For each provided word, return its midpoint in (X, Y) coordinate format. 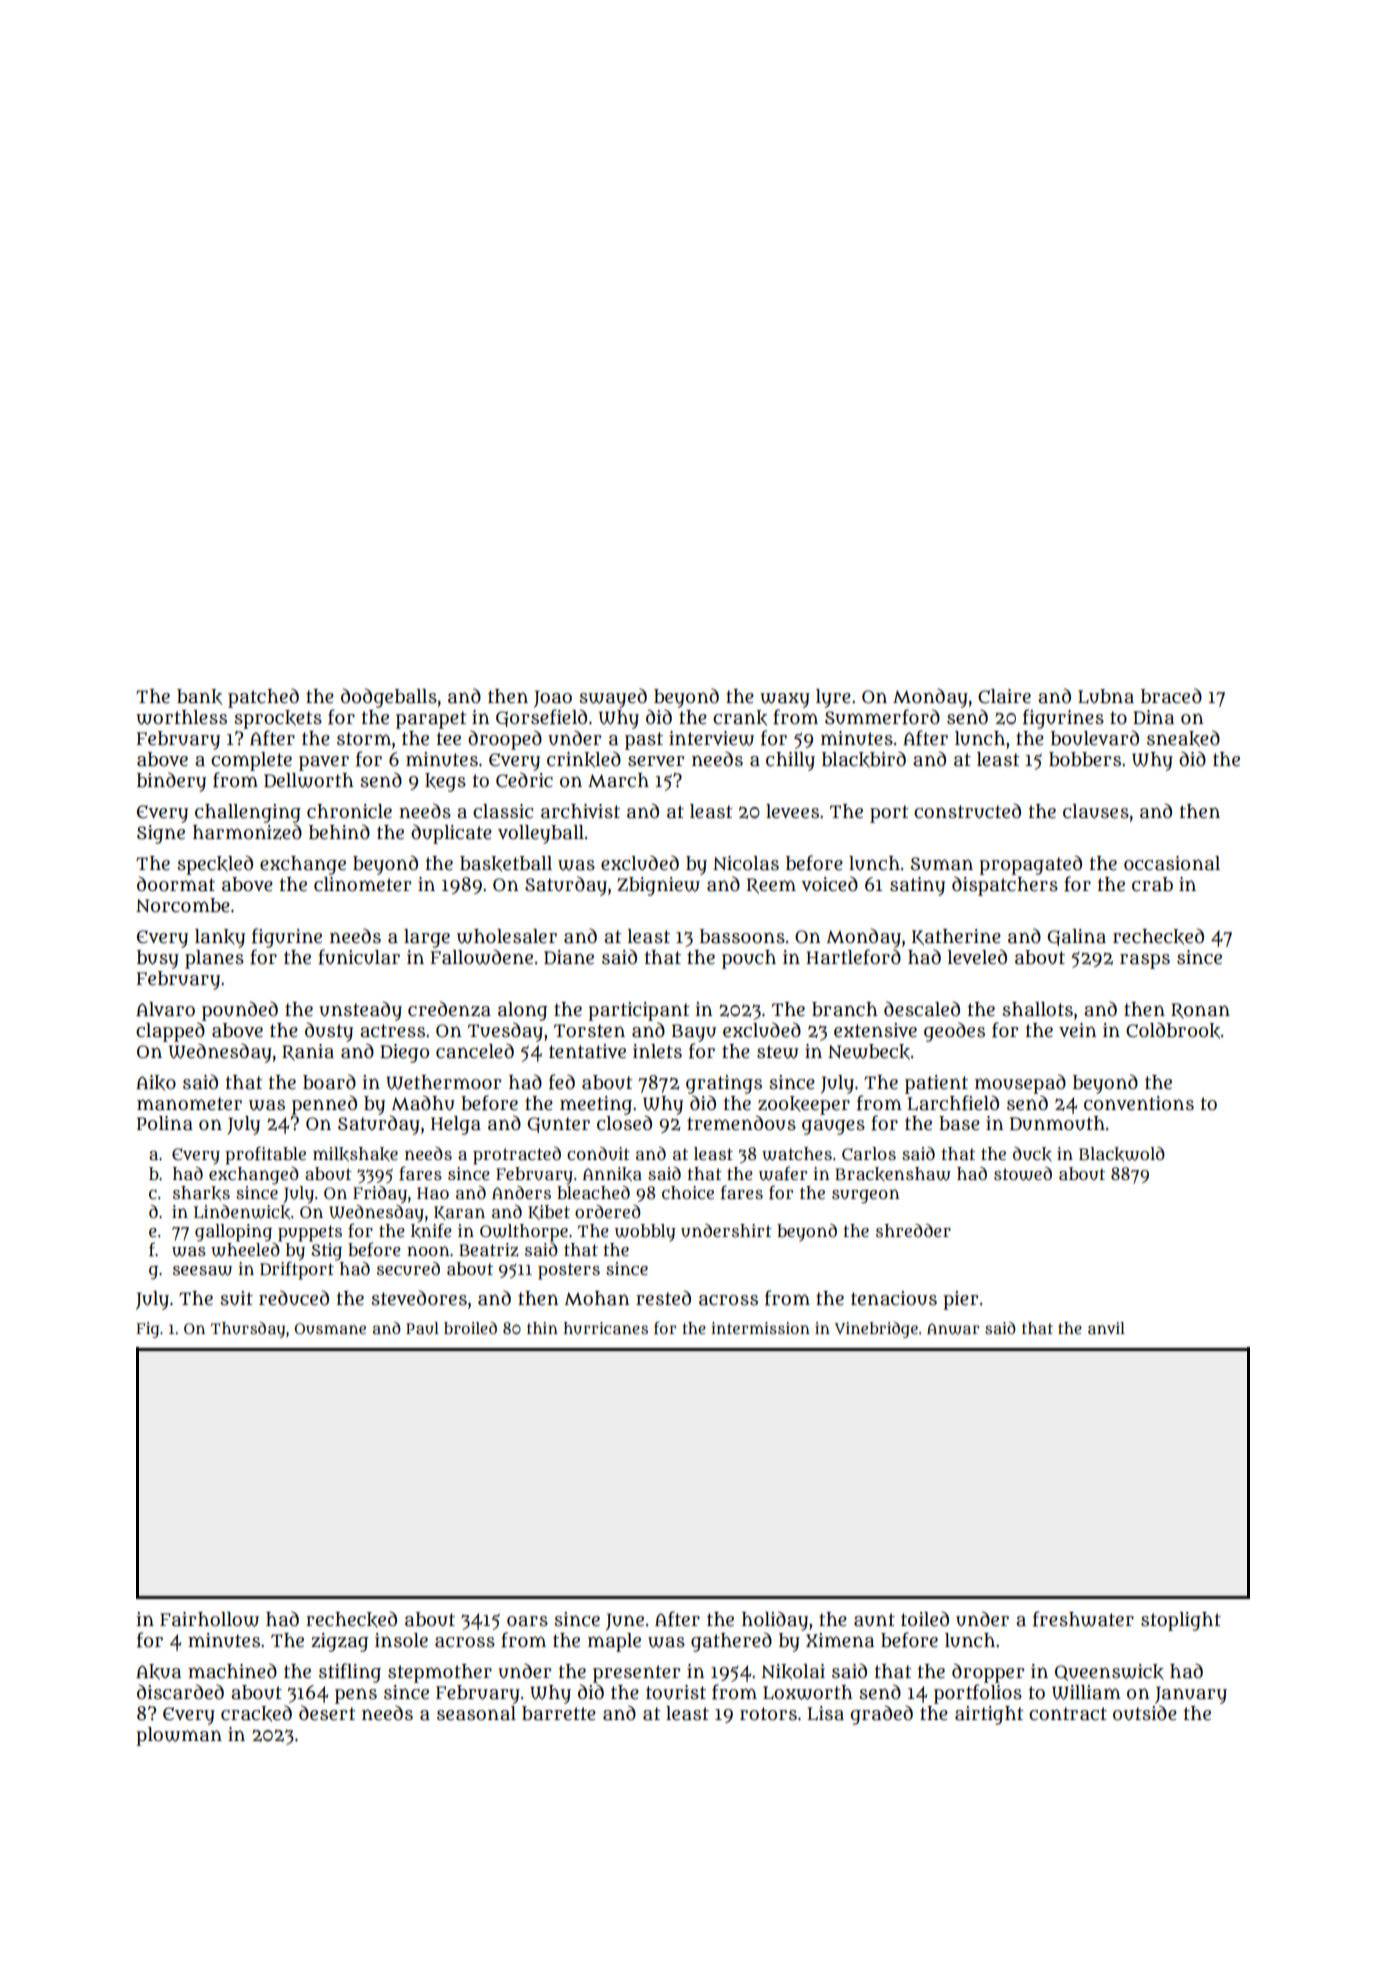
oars (527, 1621)
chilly (790, 761)
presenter (637, 1674)
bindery (171, 782)
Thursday (248, 1330)
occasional (1172, 863)
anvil (1106, 1328)
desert (327, 1713)
